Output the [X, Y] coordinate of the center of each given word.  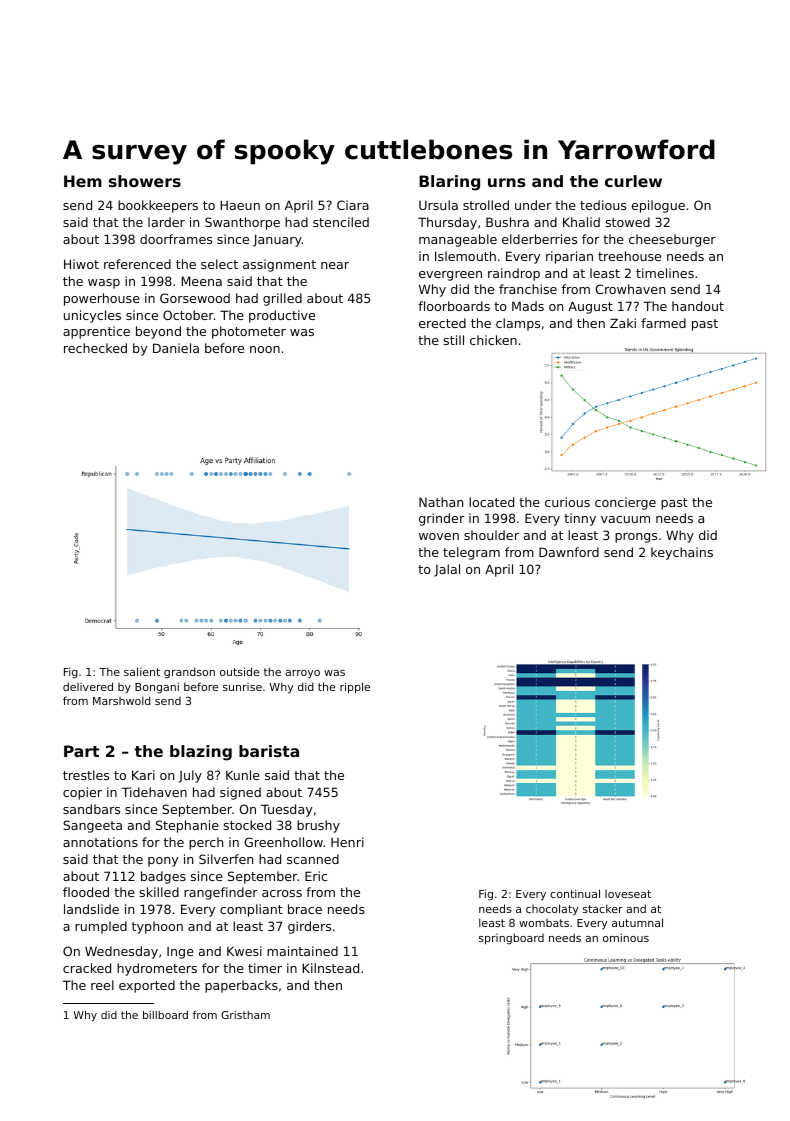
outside [239, 671]
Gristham [245, 1015]
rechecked [95, 348]
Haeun [240, 205]
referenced [137, 264]
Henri [347, 842]
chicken [493, 340]
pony [163, 862]
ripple [355, 688]
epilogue [658, 206]
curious [567, 502]
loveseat [628, 894]
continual [575, 893]
